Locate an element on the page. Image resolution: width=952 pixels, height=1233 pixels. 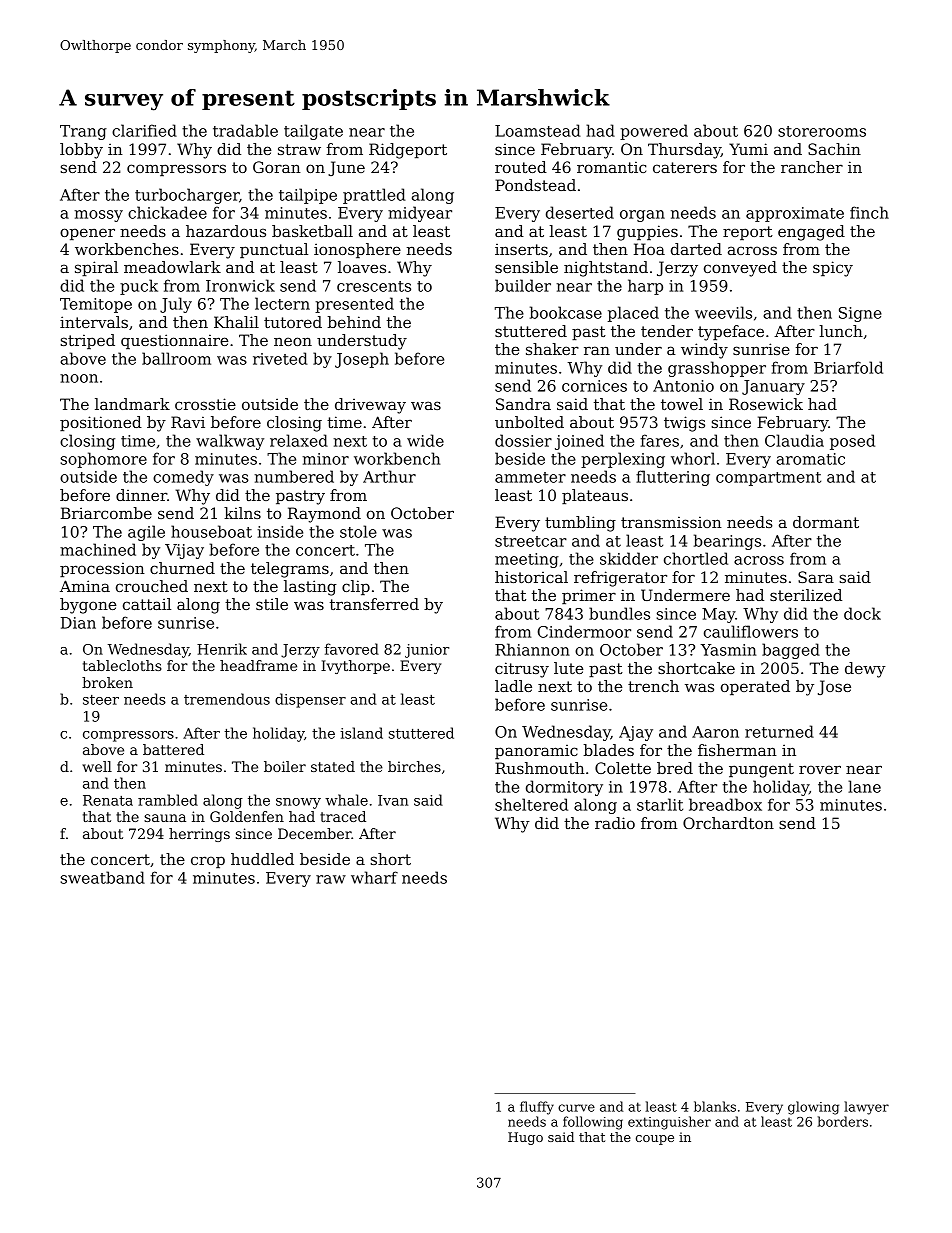
Signe is located at coordinates (860, 314).
